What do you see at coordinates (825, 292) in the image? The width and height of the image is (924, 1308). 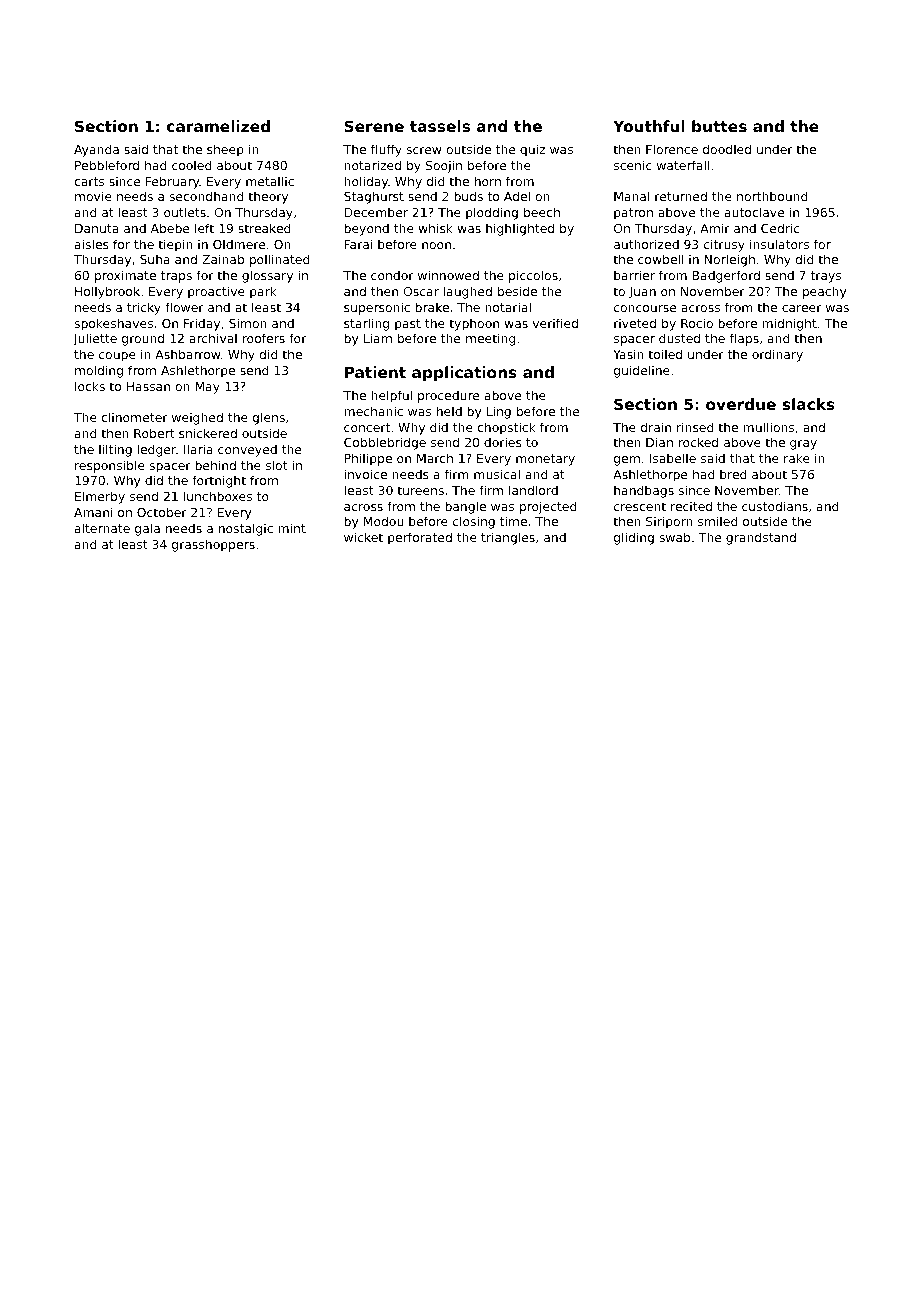 I see `peachy` at bounding box center [825, 292].
